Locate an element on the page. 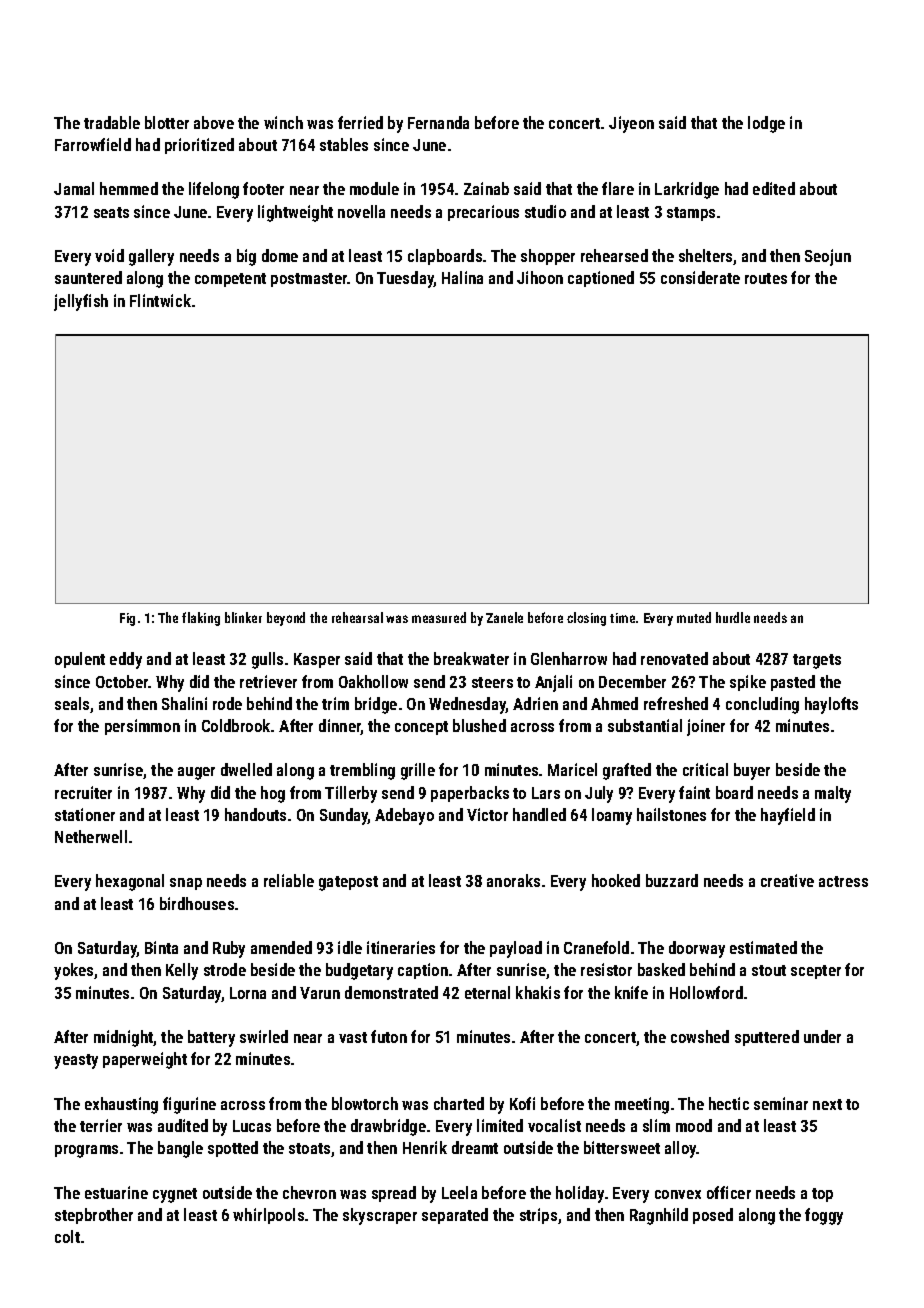 The image size is (924, 1308). Zainab is located at coordinates (486, 188).
